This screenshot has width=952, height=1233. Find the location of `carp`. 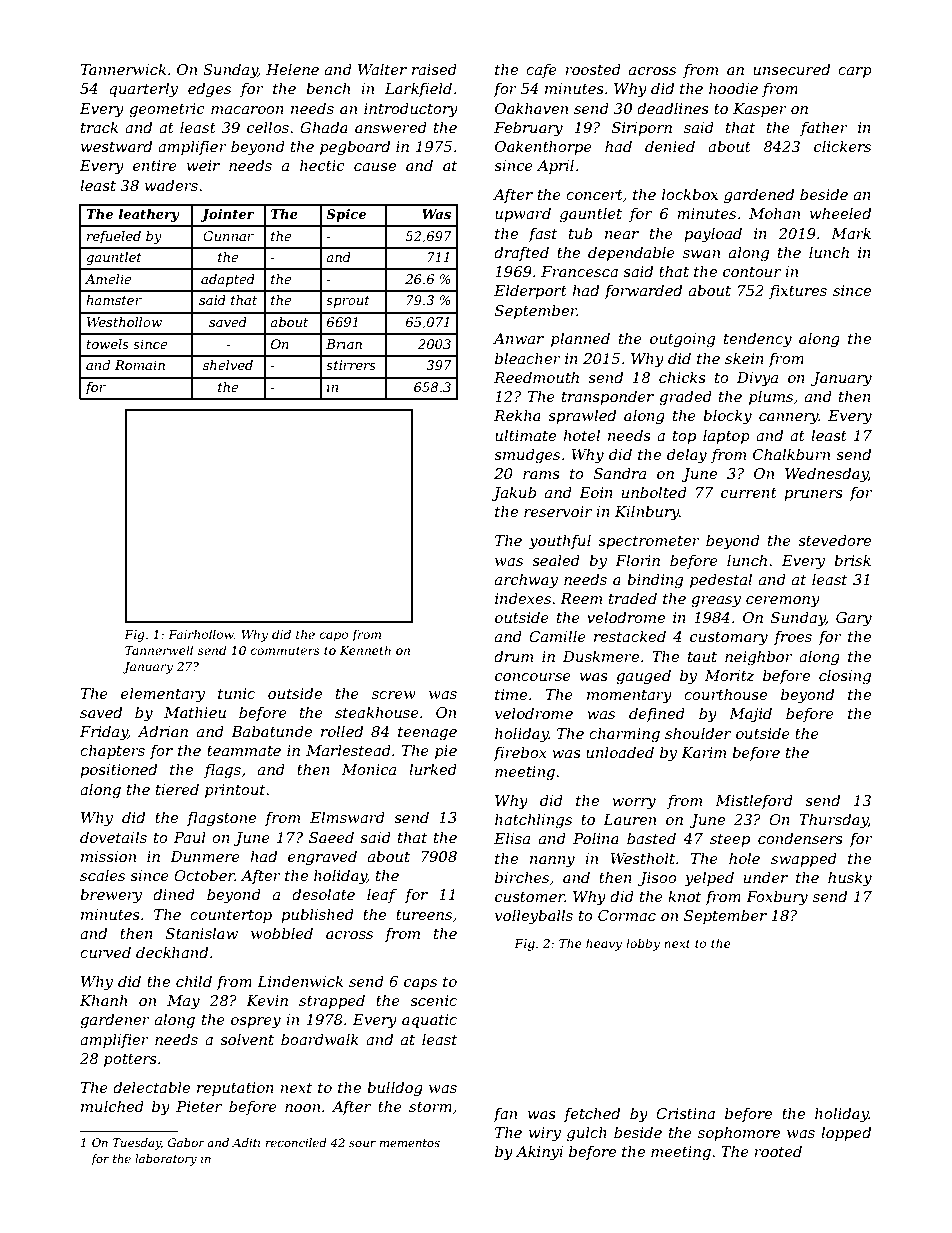

carp is located at coordinates (855, 72).
